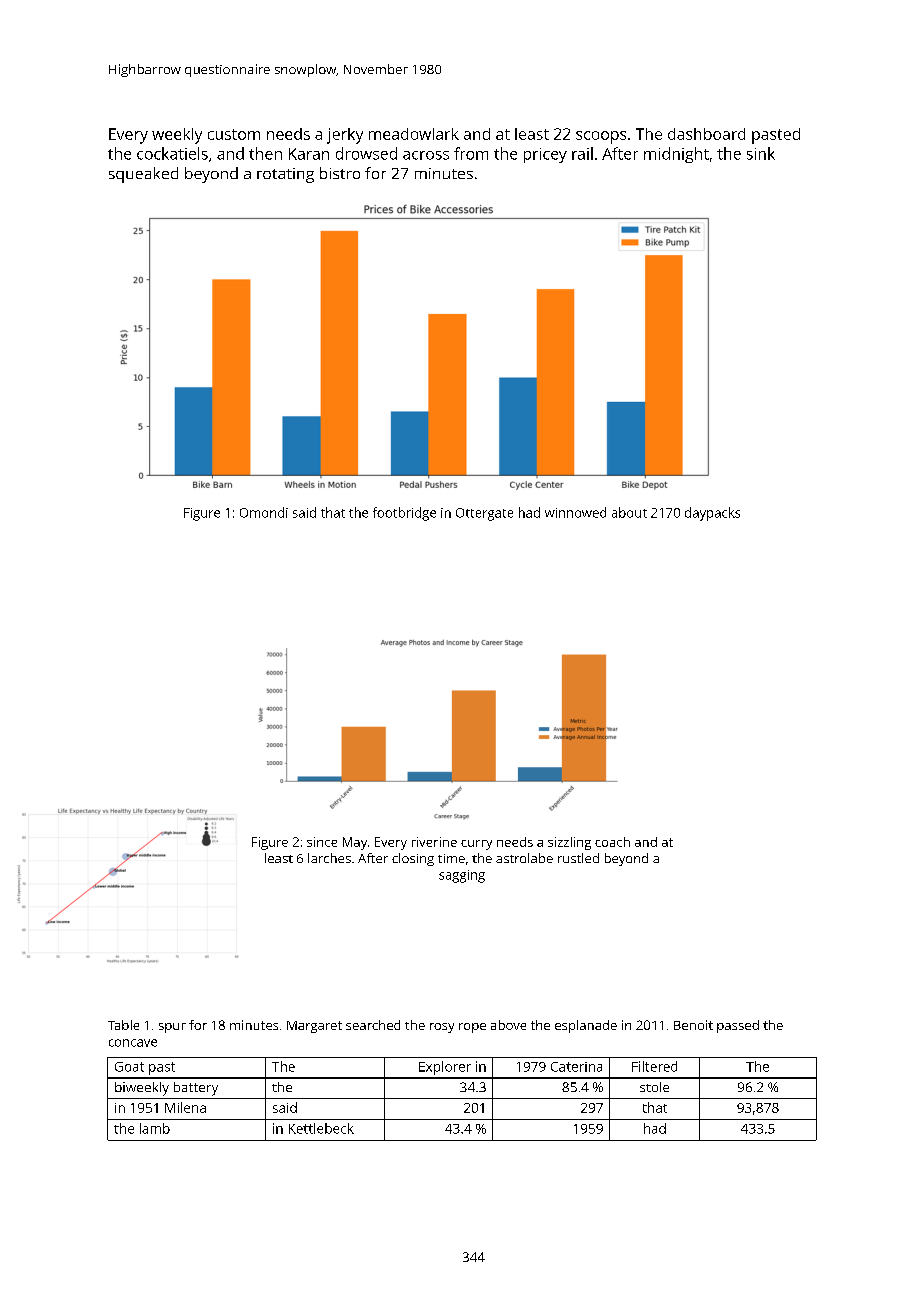 The height and width of the document is (1308, 924). What do you see at coordinates (373, 1025) in the document?
I see `searched` at bounding box center [373, 1025].
